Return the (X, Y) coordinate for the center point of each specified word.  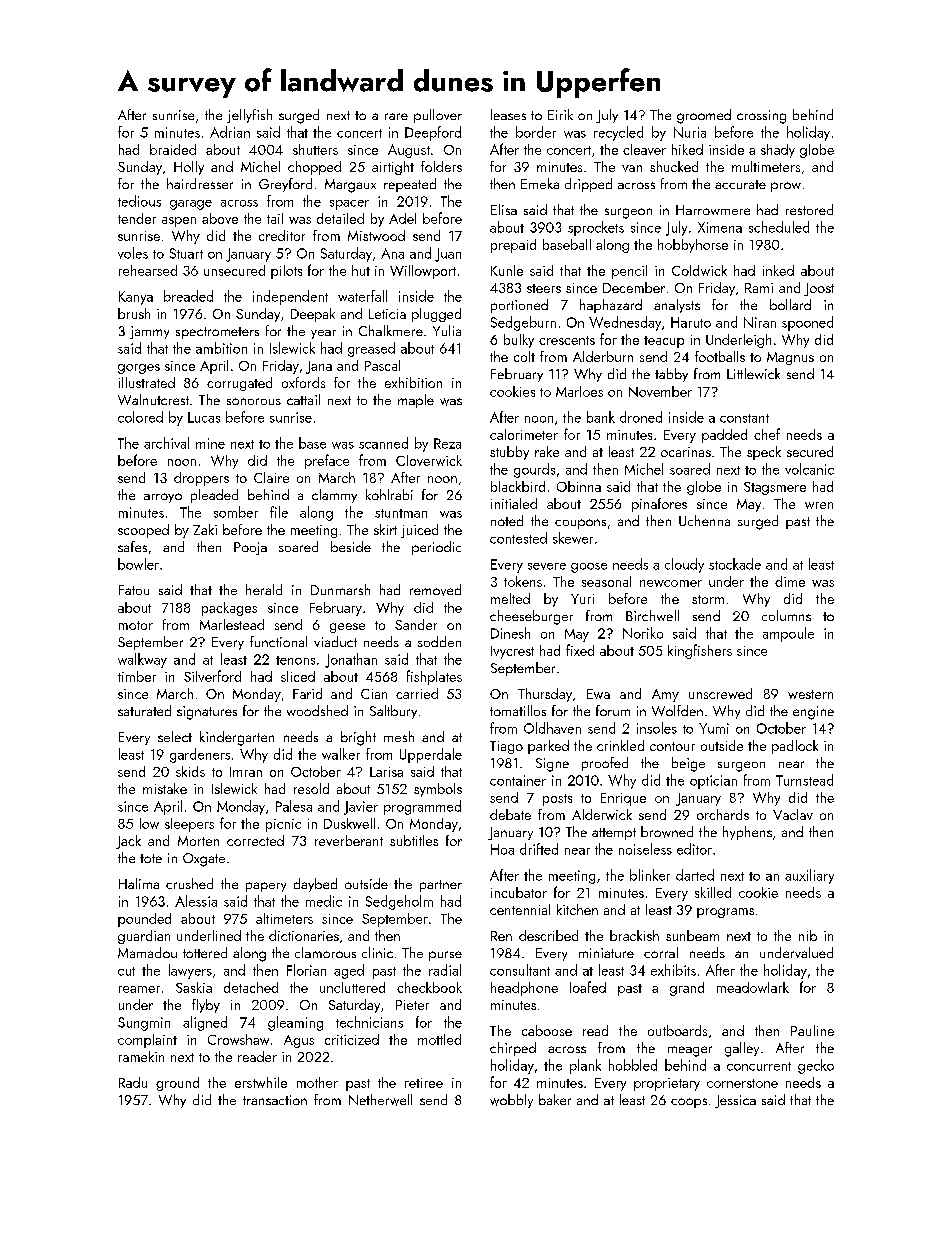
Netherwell (380, 1100)
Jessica (735, 1101)
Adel (402, 218)
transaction (275, 1100)
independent (290, 297)
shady (778, 151)
